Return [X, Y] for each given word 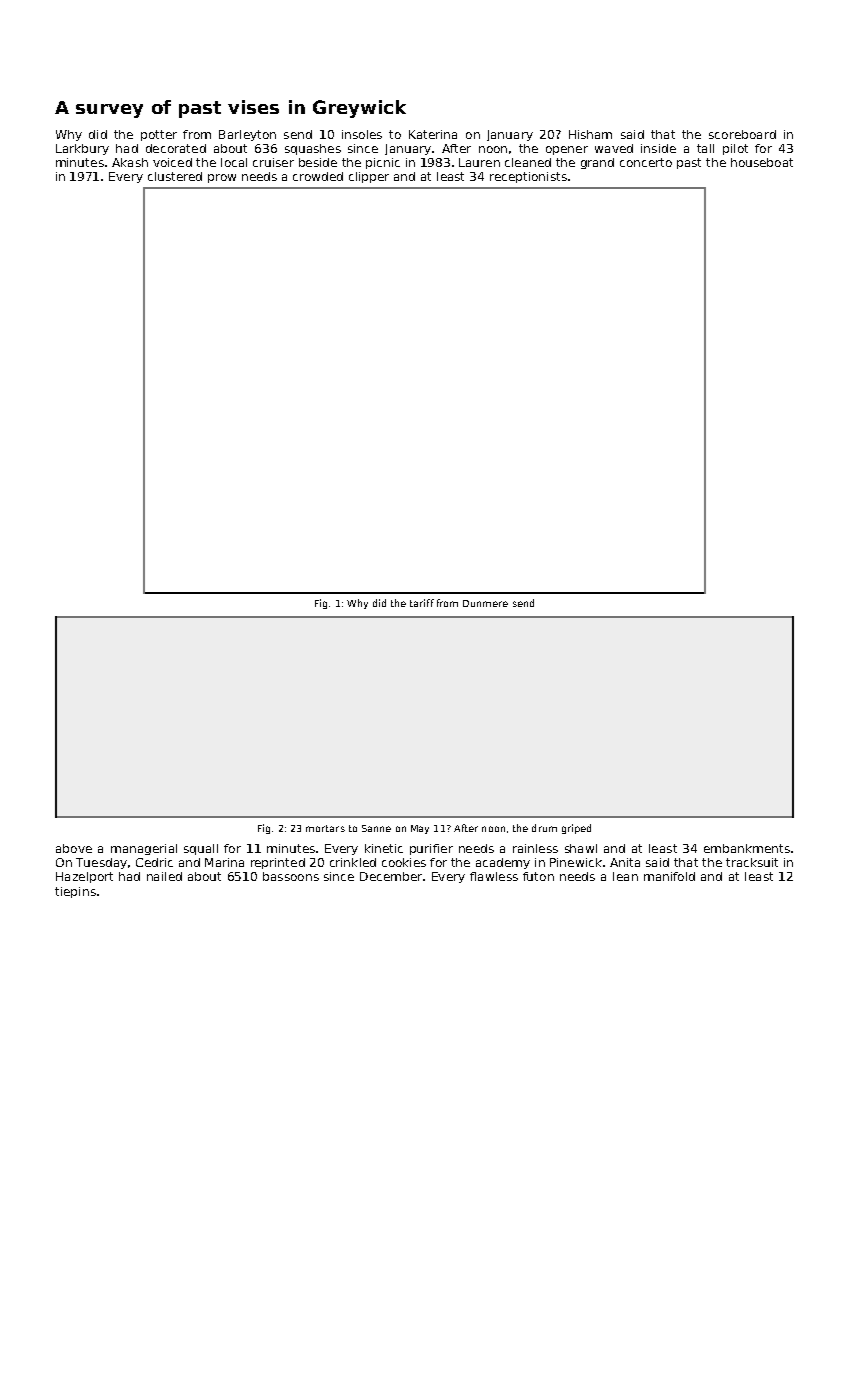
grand [597, 163]
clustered [175, 176]
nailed [164, 876]
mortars [325, 828]
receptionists [528, 177]
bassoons [291, 876]
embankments [747, 848]
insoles [362, 134]
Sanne [376, 828]
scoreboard [742, 134]
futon [538, 876]
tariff [422, 603]
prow [222, 178]
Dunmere [485, 603]
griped [576, 829]
